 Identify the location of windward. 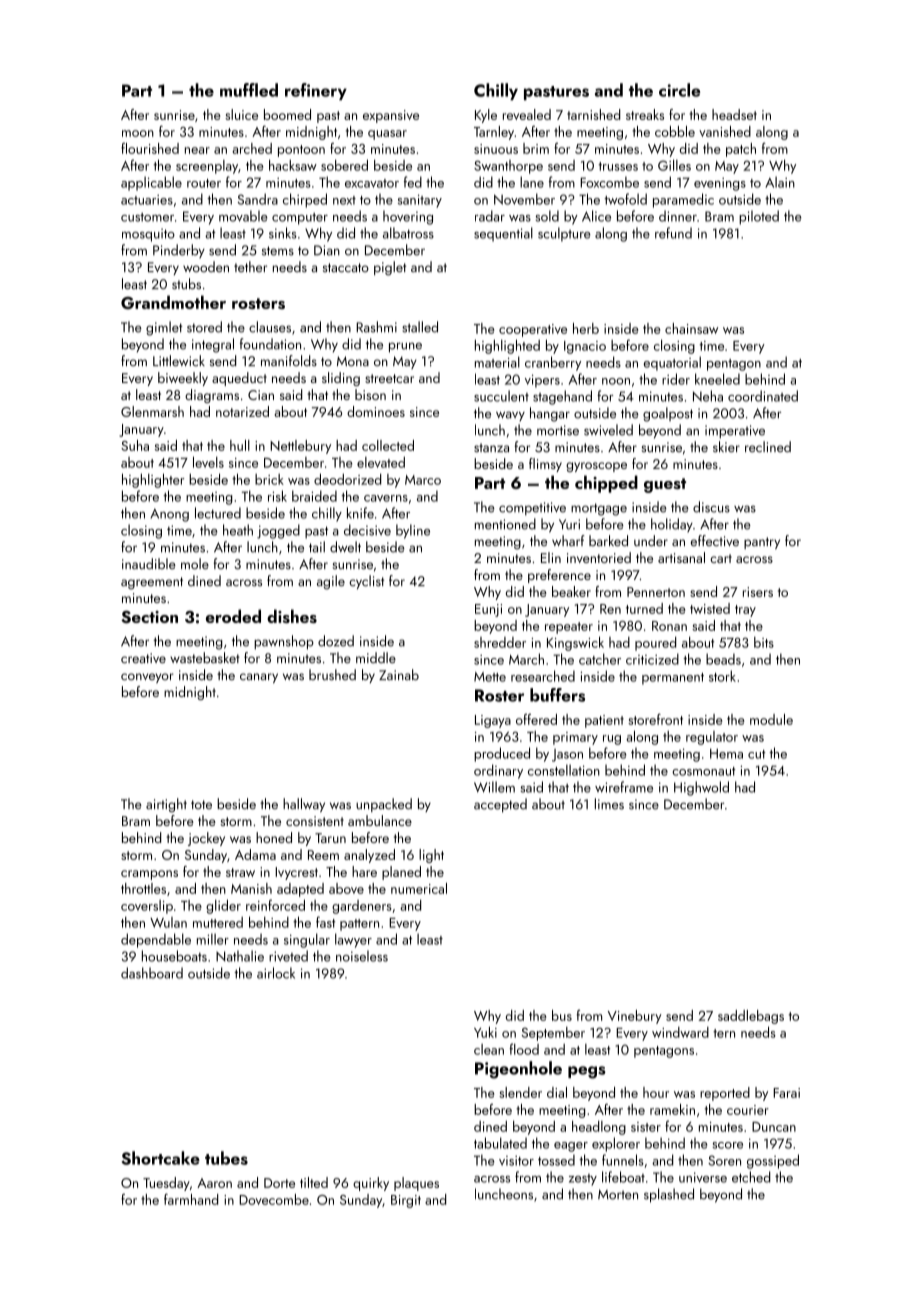
(680, 1032).
